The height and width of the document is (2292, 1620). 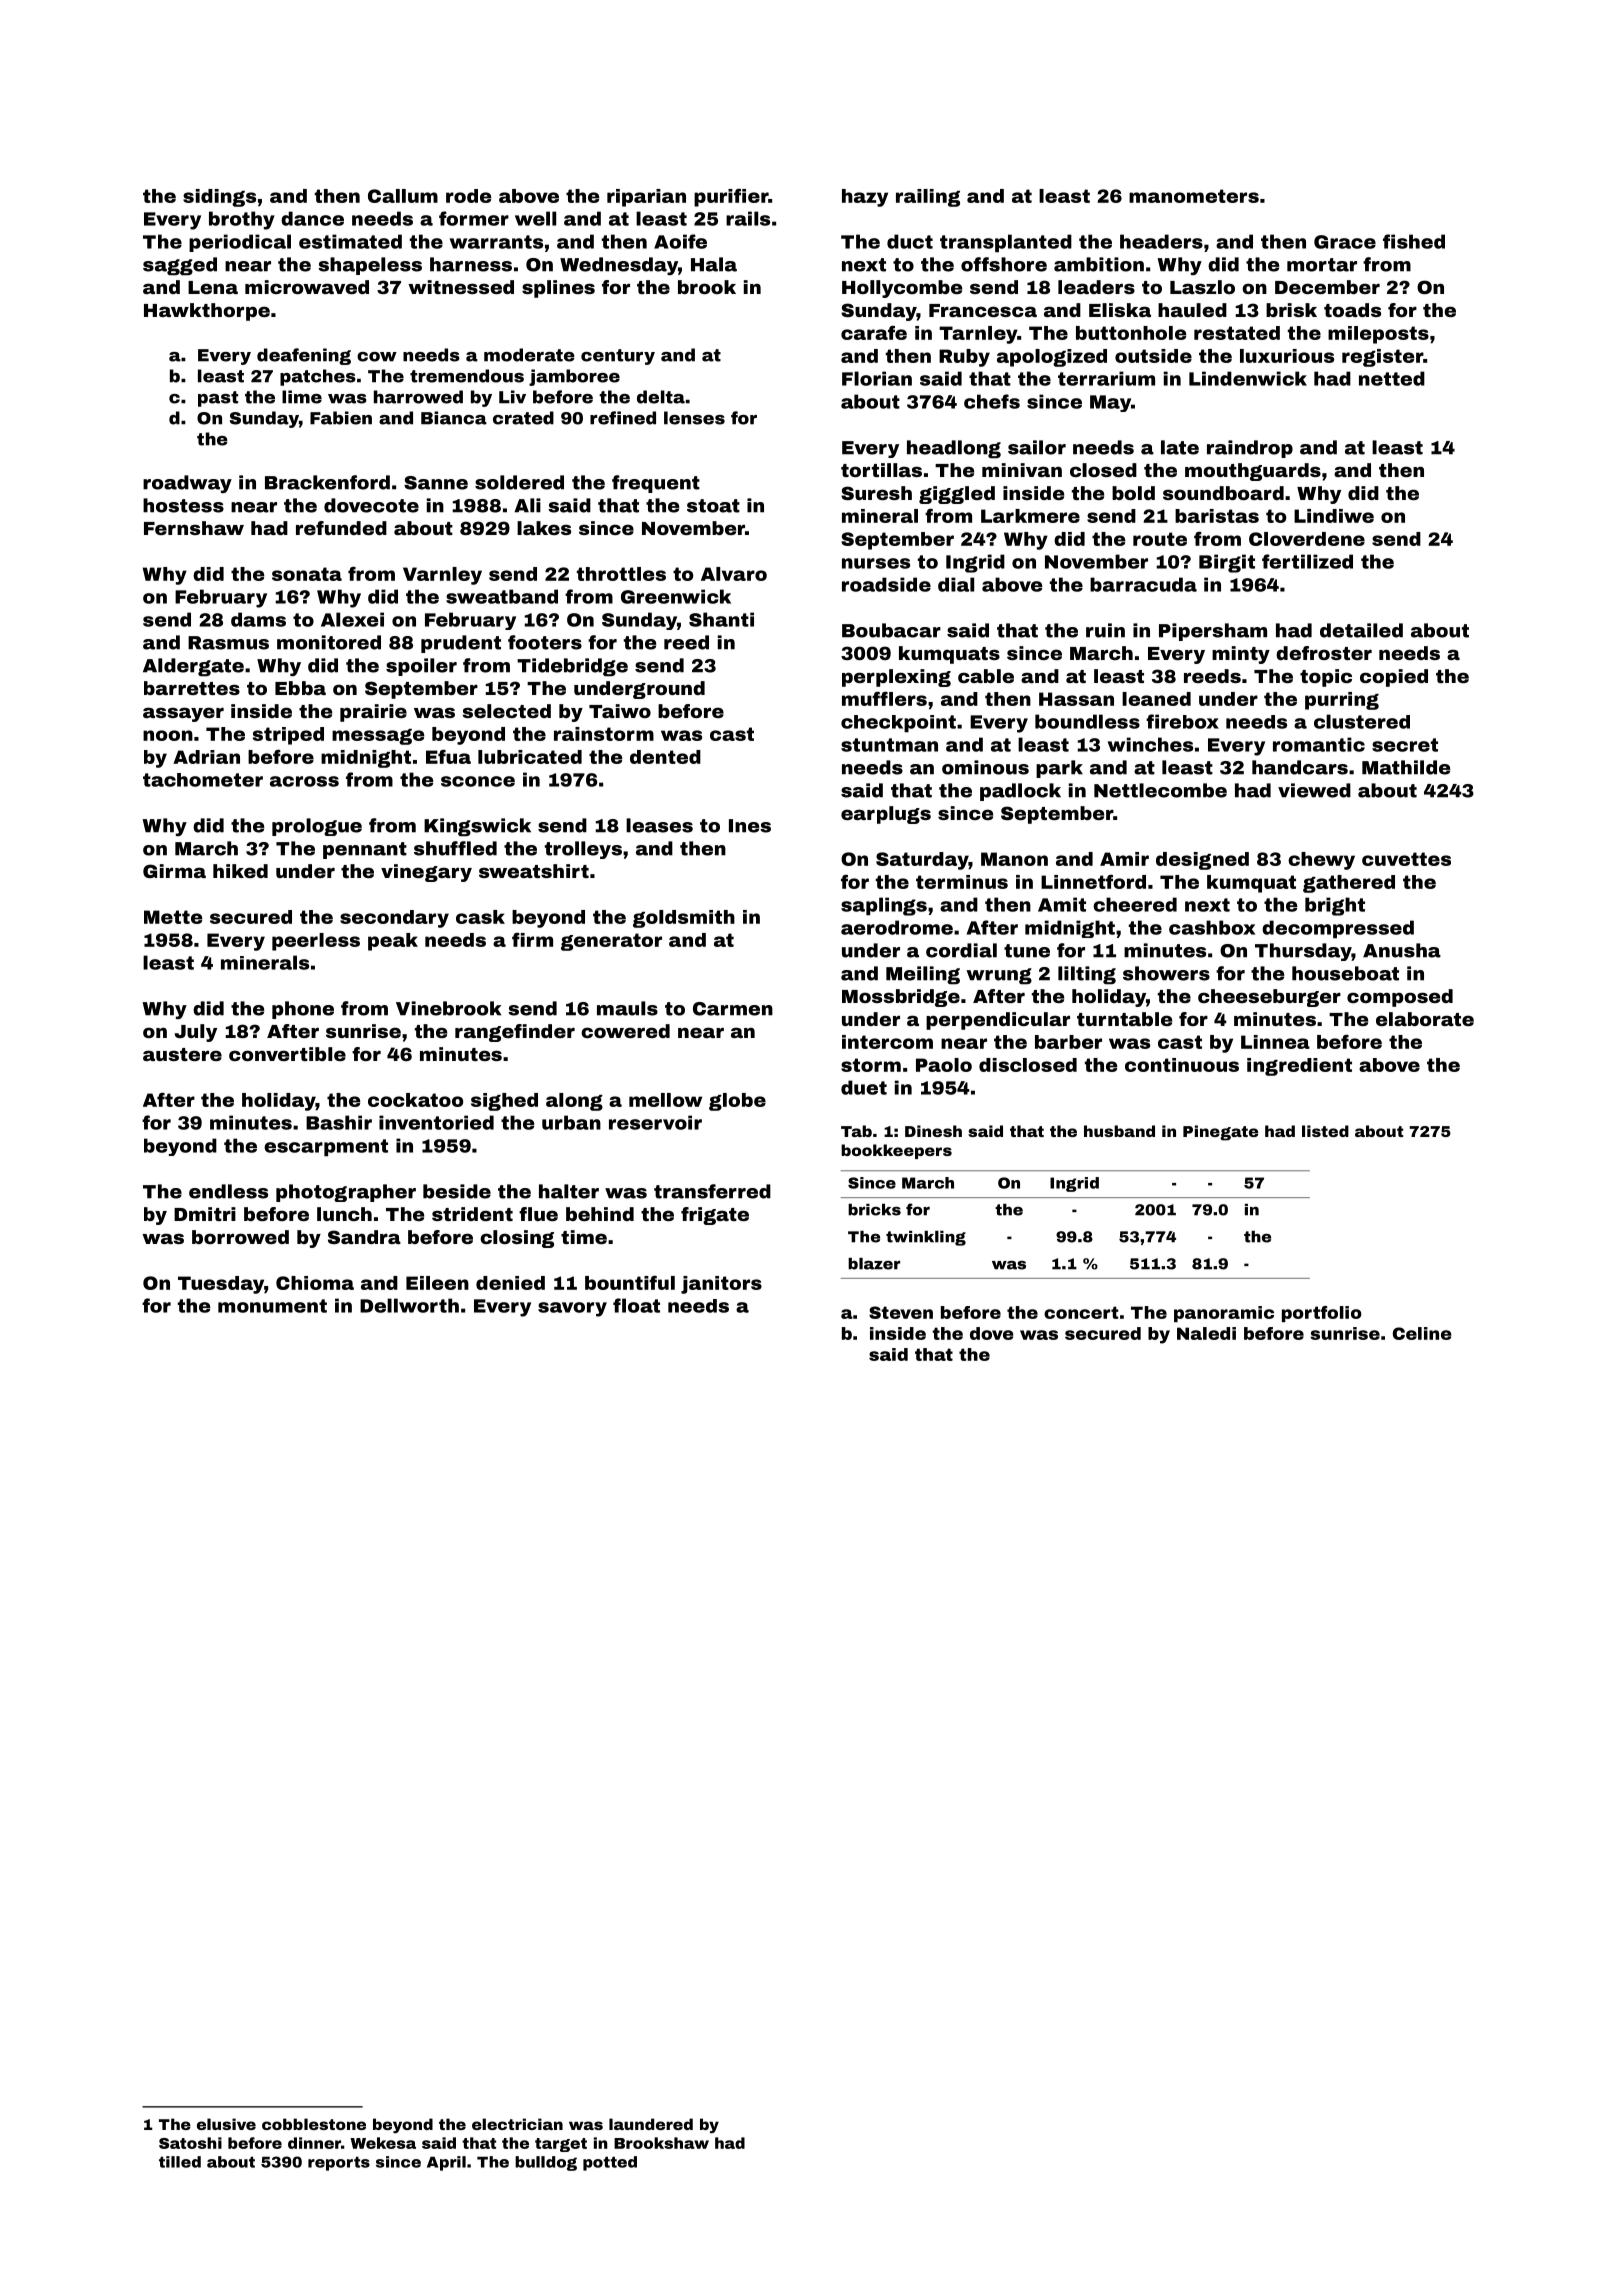 What do you see at coordinates (314, 2124) in the document?
I see `cobblestone` at bounding box center [314, 2124].
